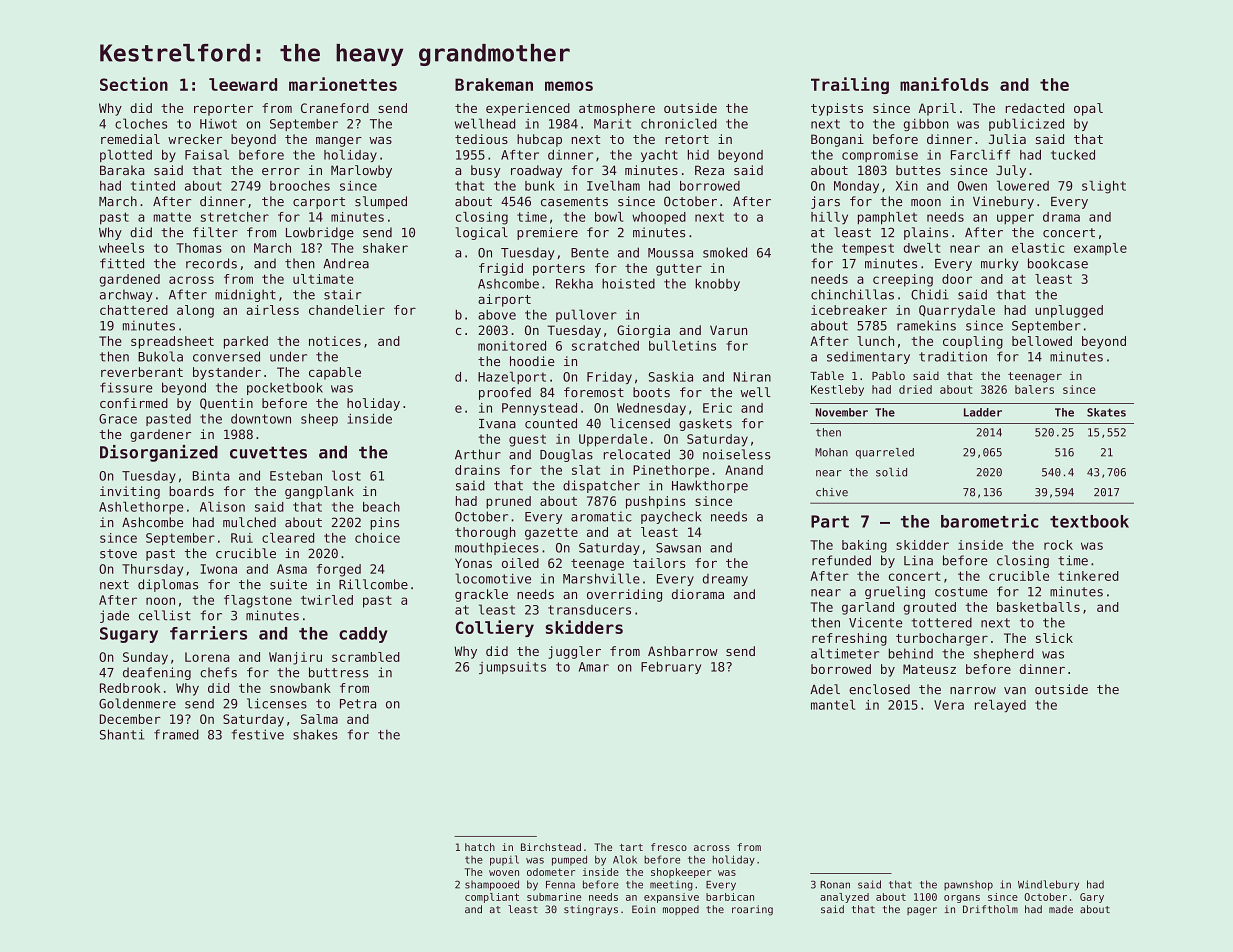 The height and width of the screenshot is (952, 1233). Describe the element at coordinates (480, 847) in the screenshot. I see `hatch` at that location.
